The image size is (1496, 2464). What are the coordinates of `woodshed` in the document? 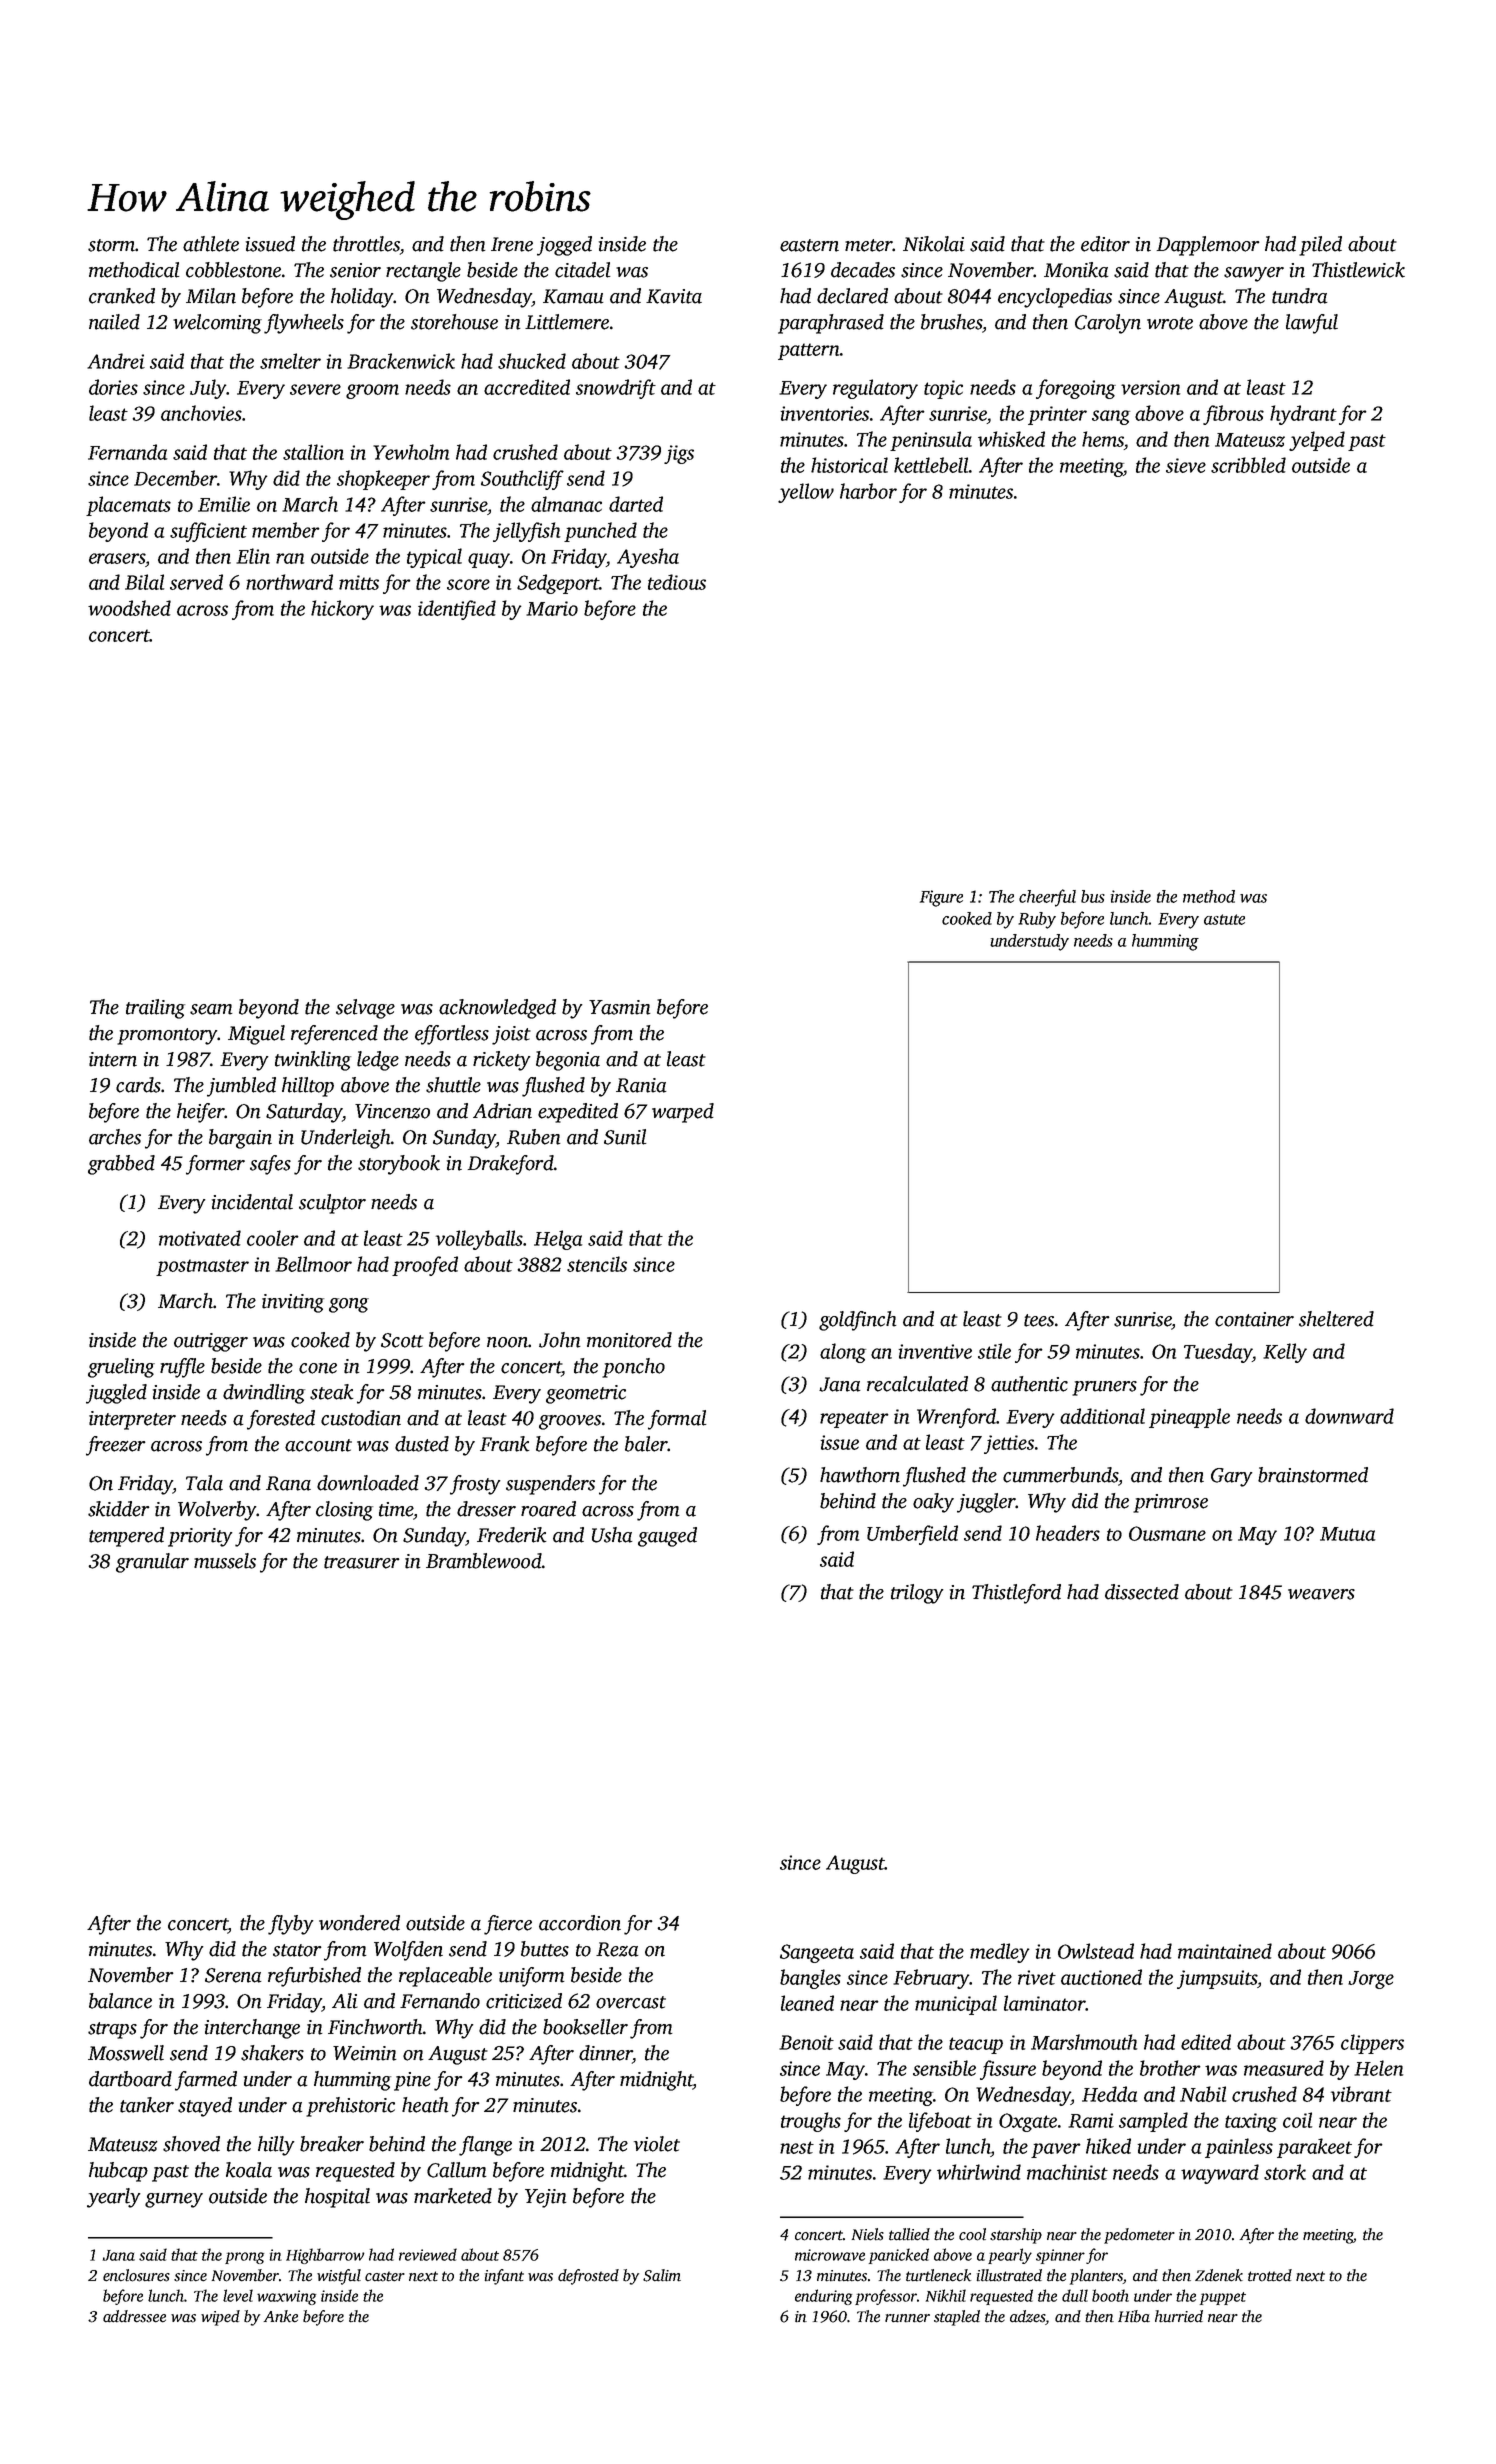 It's located at (129, 608).
